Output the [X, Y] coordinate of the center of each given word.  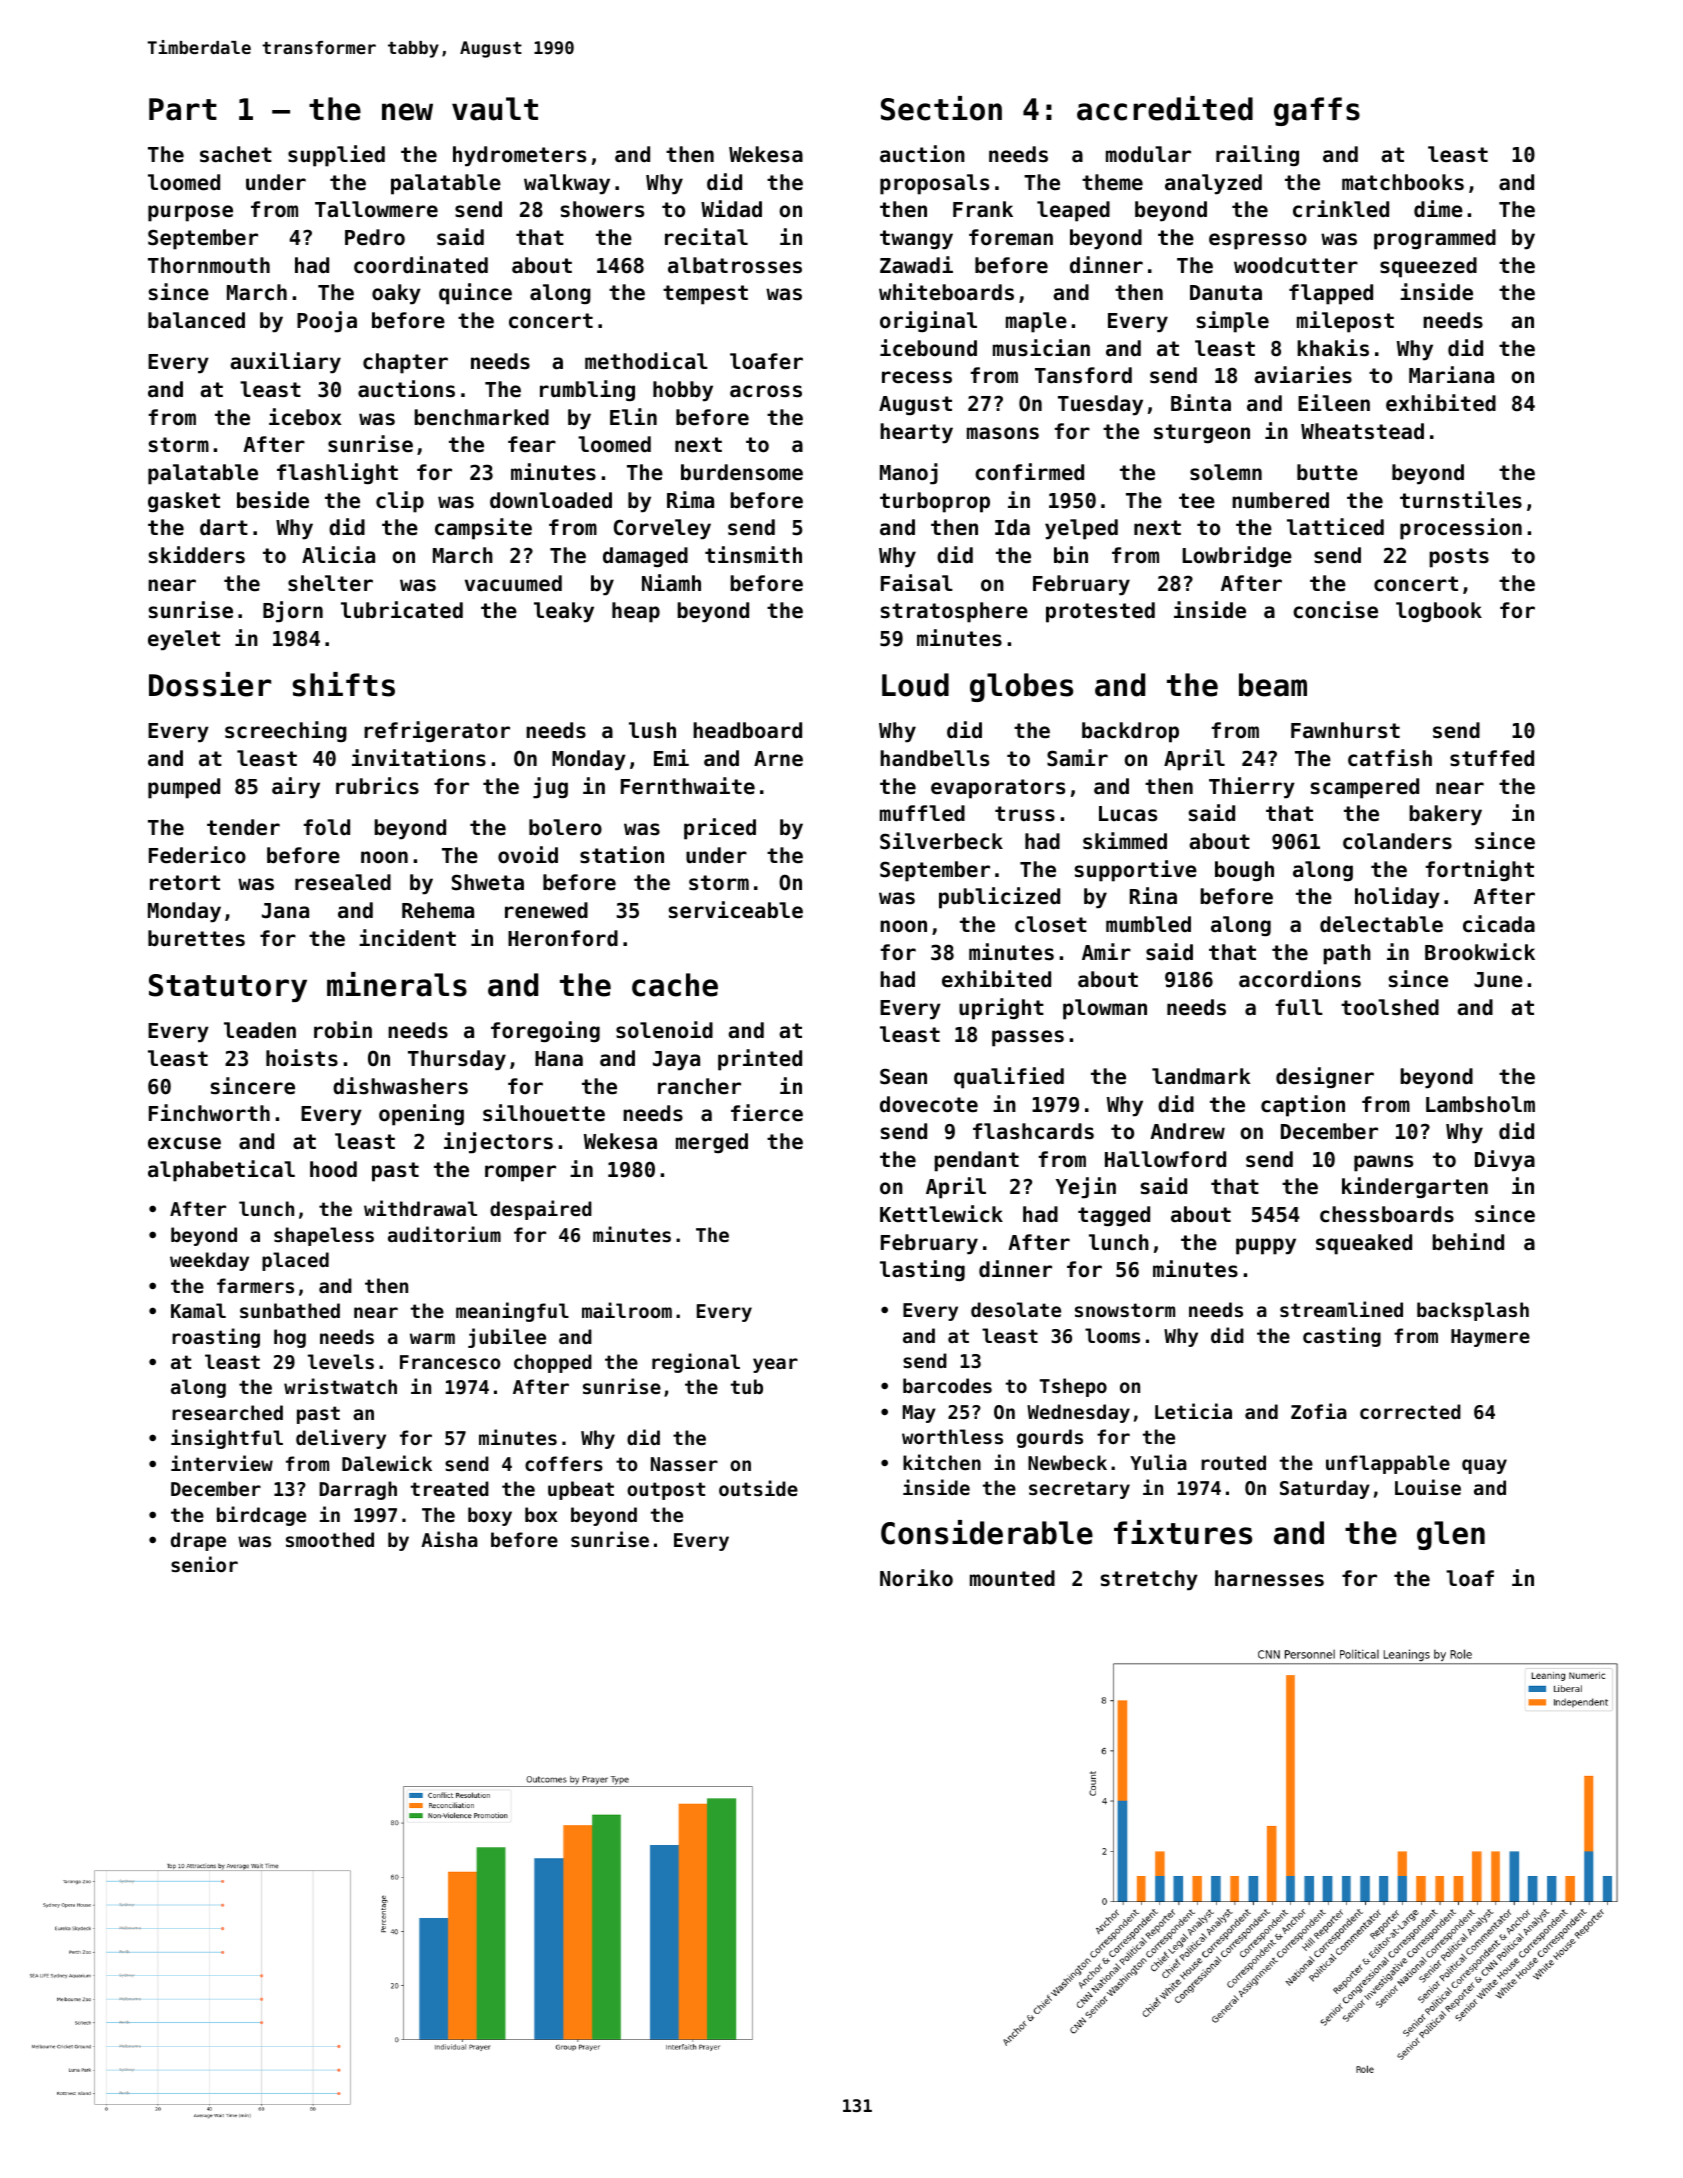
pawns [1383, 1163]
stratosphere [954, 612]
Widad [731, 209]
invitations [419, 758]
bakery [1445, 815]
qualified [1009, 1078]
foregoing [545, 1032]
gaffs [1317, 111]
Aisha [449, 1539]
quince [475, 294]
